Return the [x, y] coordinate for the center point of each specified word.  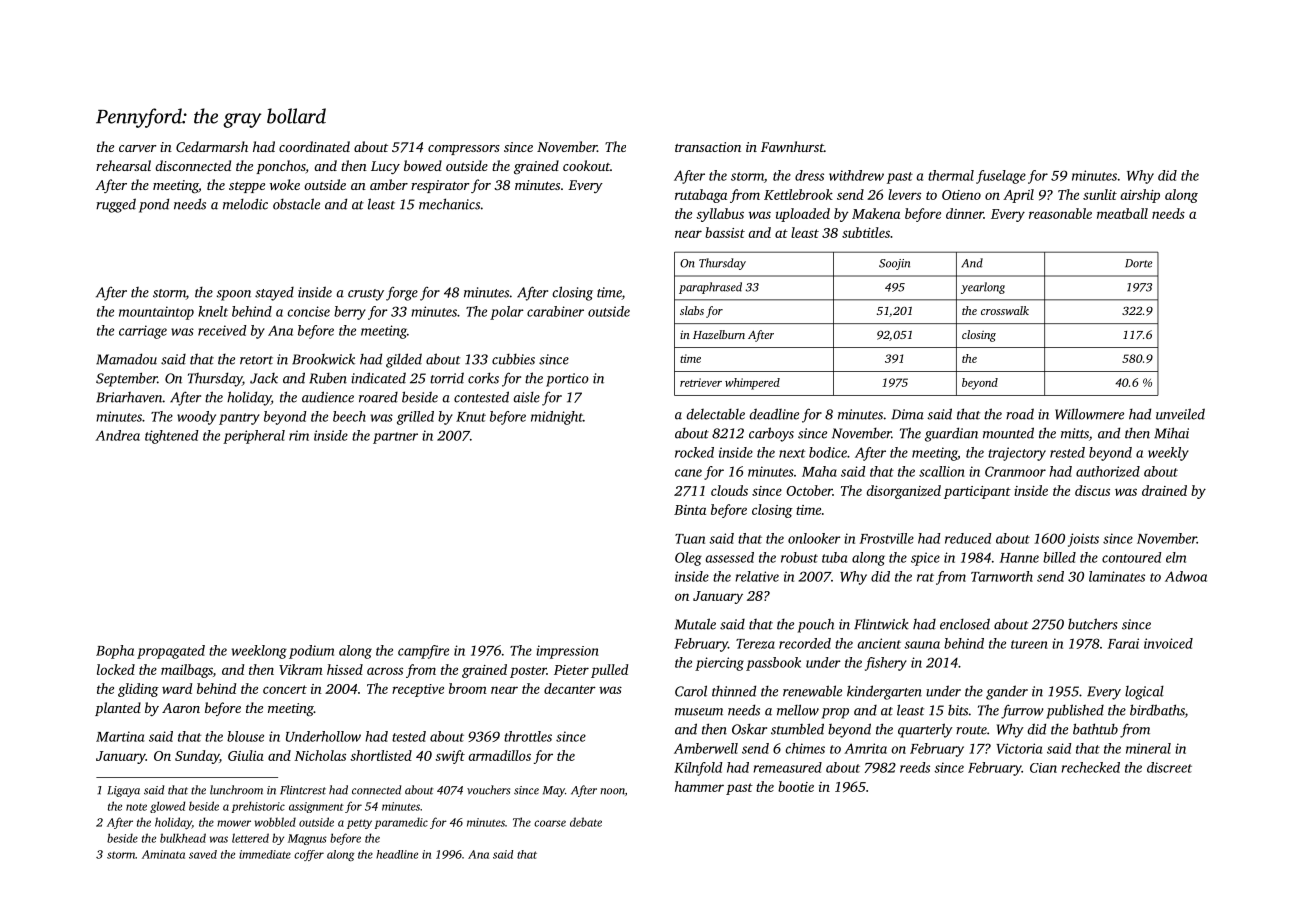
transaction [708, 147]
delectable [715, 414]
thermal [951, 175]
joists [1083, 540]
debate [586, 822]
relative [757, 576]
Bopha [115, 652]
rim [299, 435]
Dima [907, 414]
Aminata [163, 854]
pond [154, 205]
